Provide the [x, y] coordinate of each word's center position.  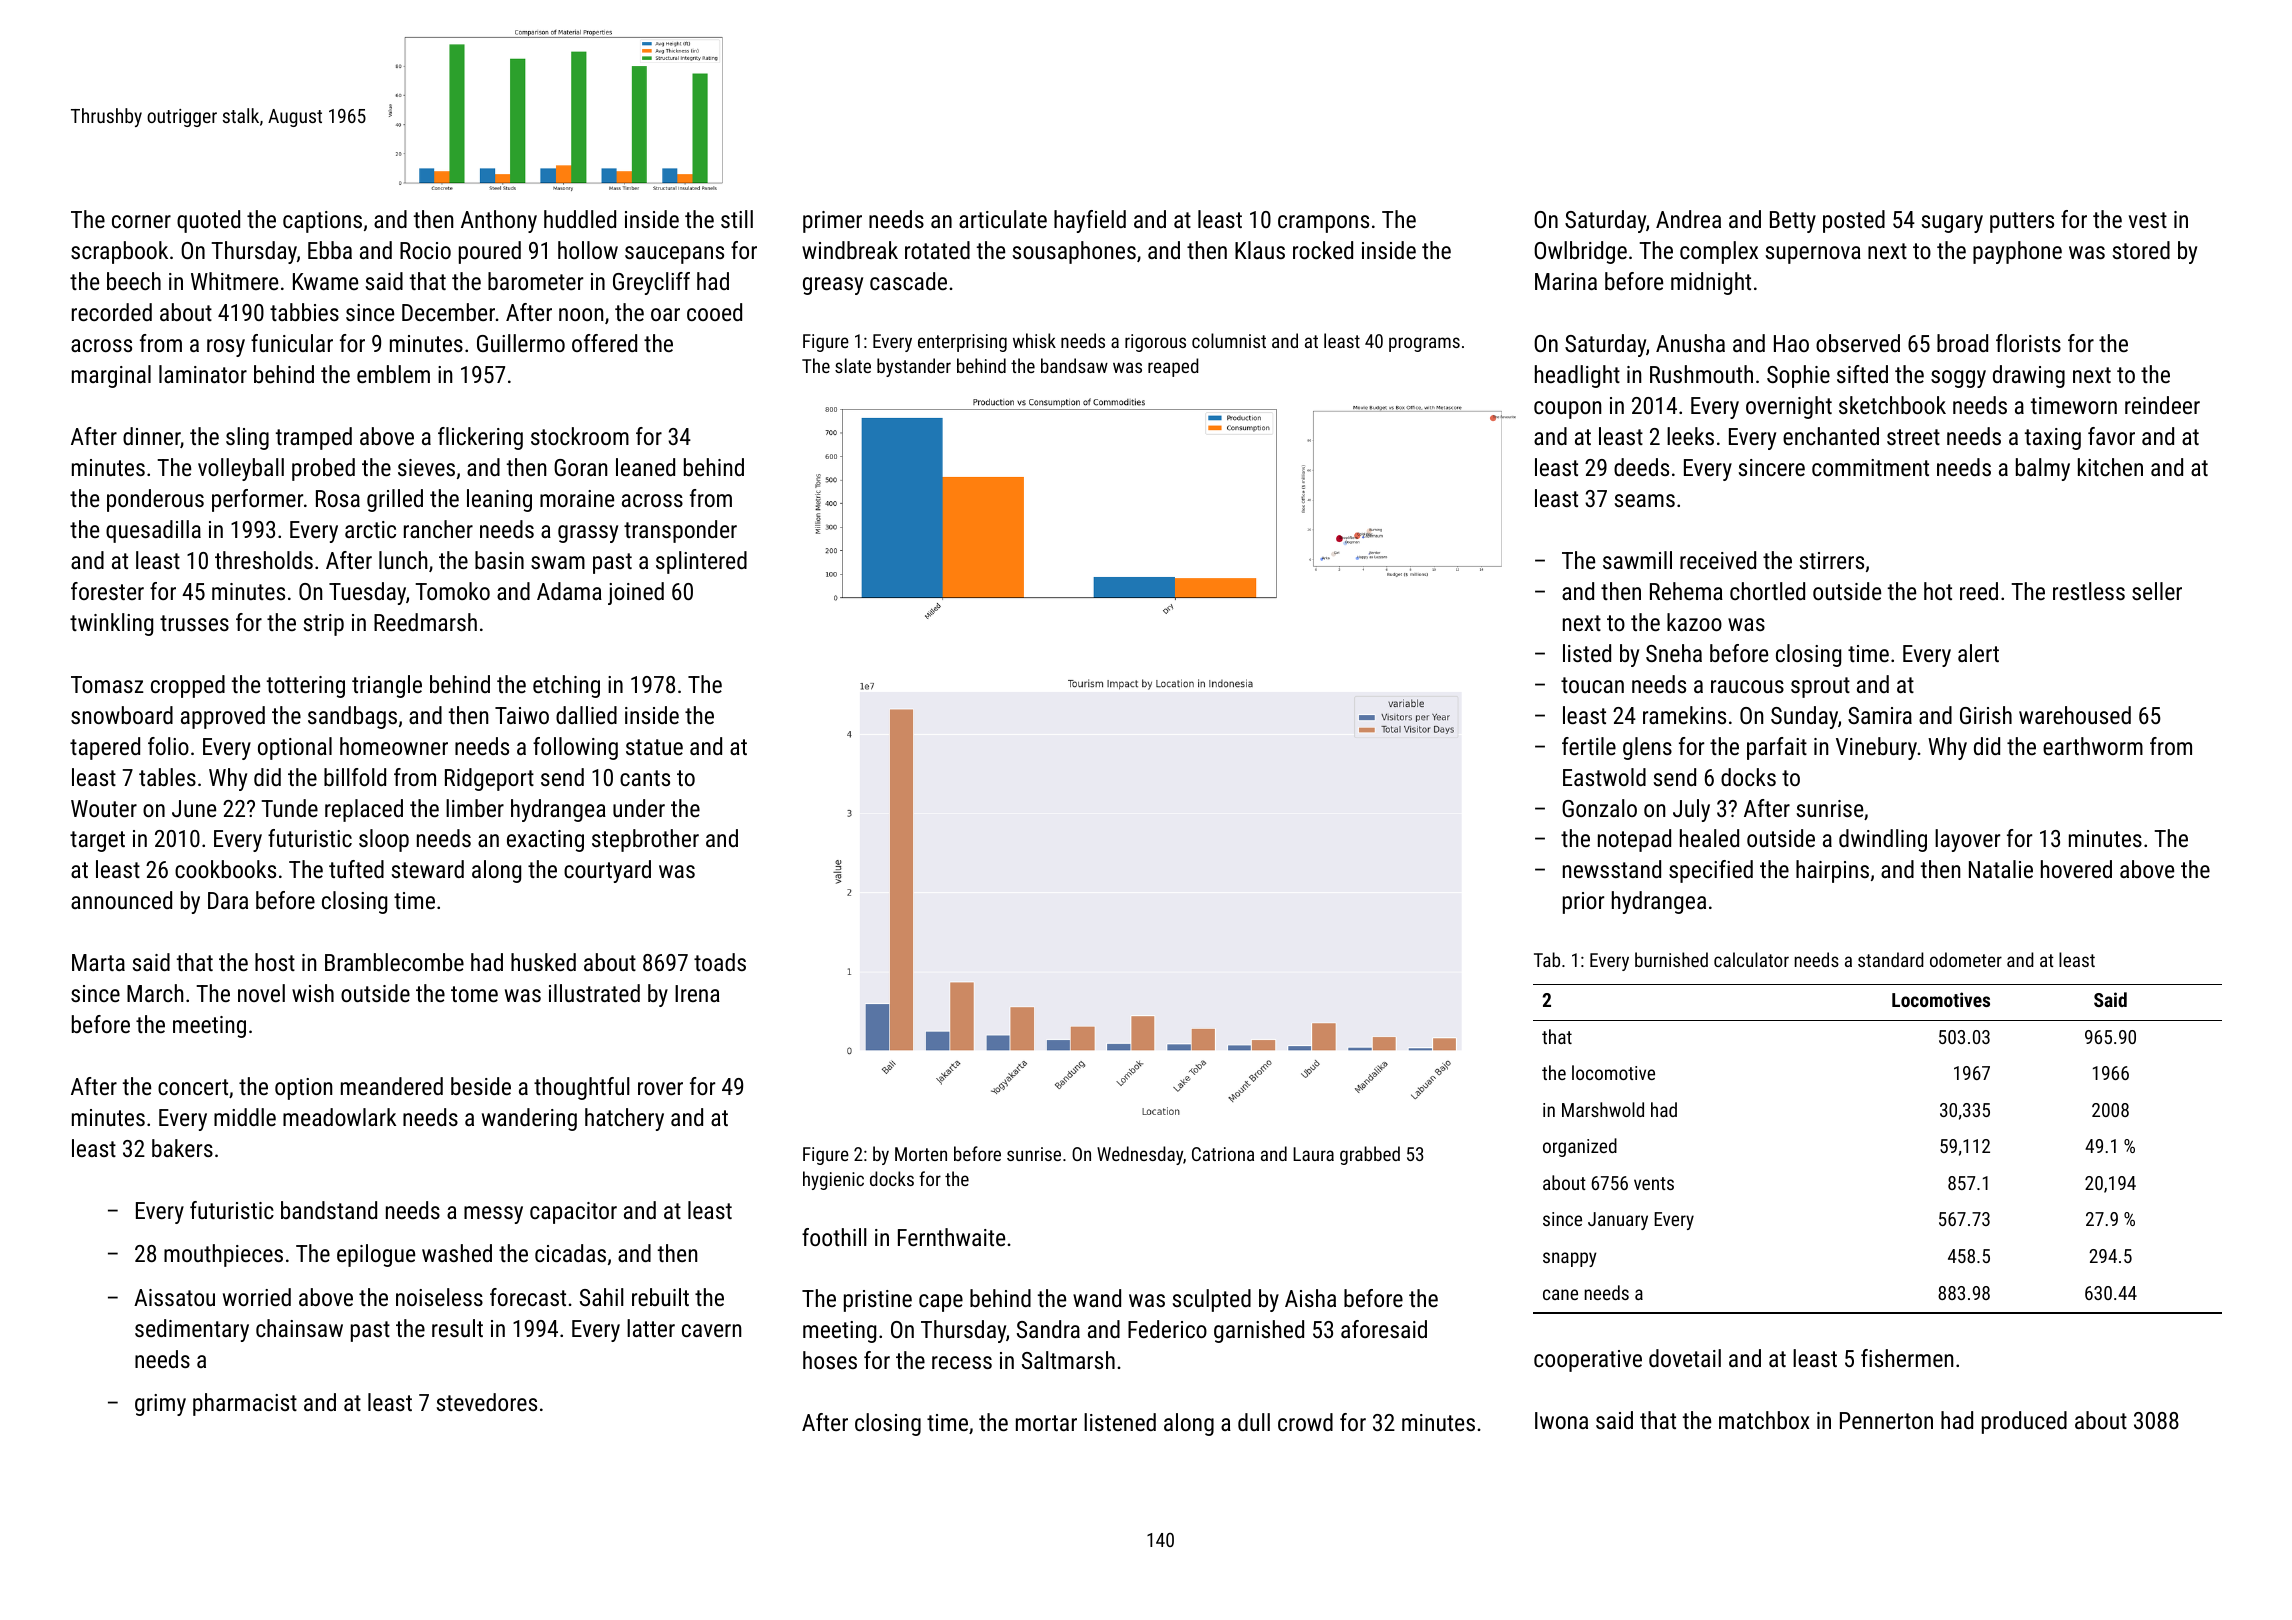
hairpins [1832, 871]
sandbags [352, 717]
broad [1962, 343]
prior [1583, 903]
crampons [1323, 224]
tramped [314, 438]
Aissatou [174, 1297]
